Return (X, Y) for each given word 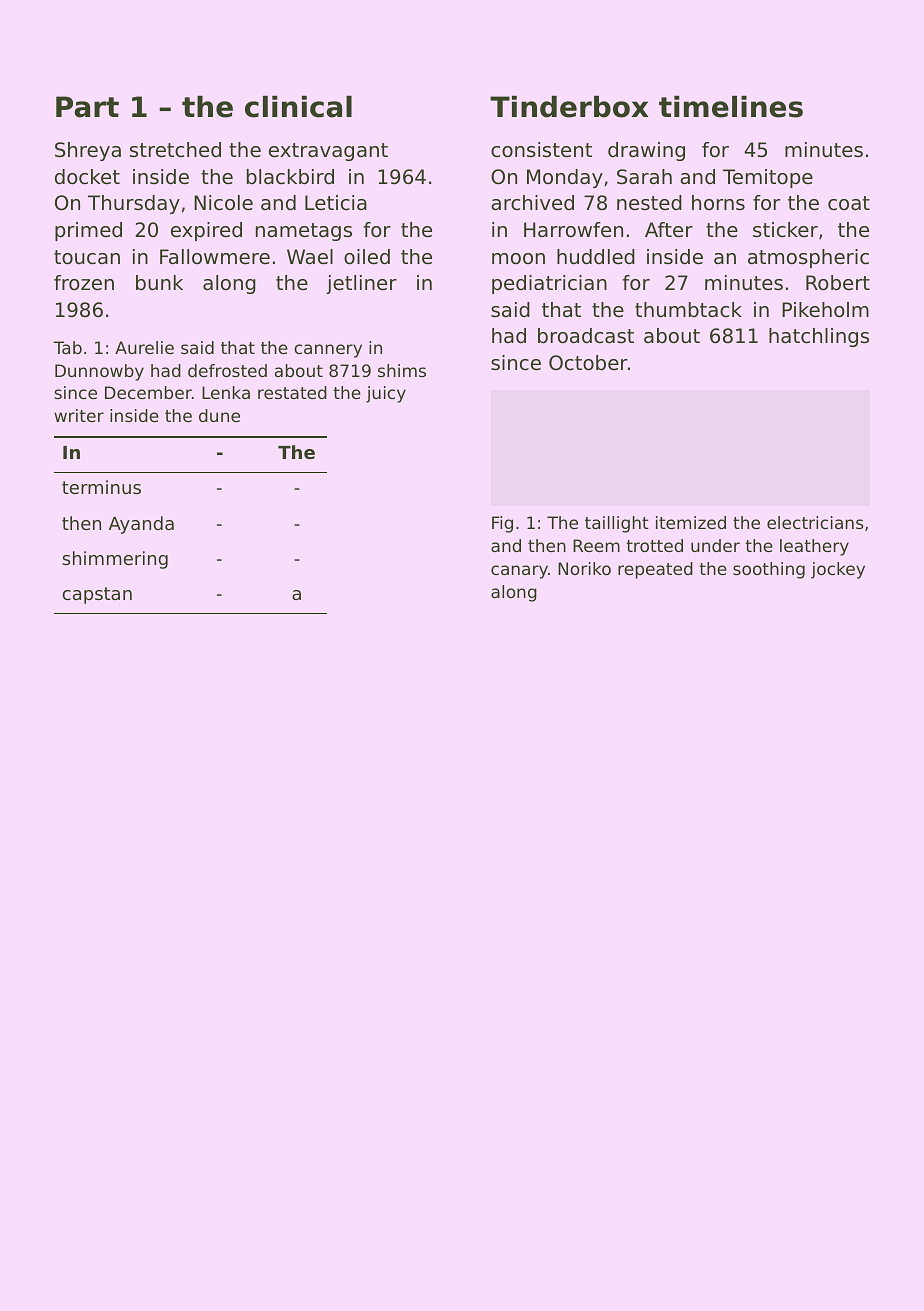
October (588, 363)
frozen (84, 283)
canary (519, 572)
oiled (367, 257)
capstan (97, 595)
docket (87, 177)
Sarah (644, 177)
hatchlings (819, 337)
